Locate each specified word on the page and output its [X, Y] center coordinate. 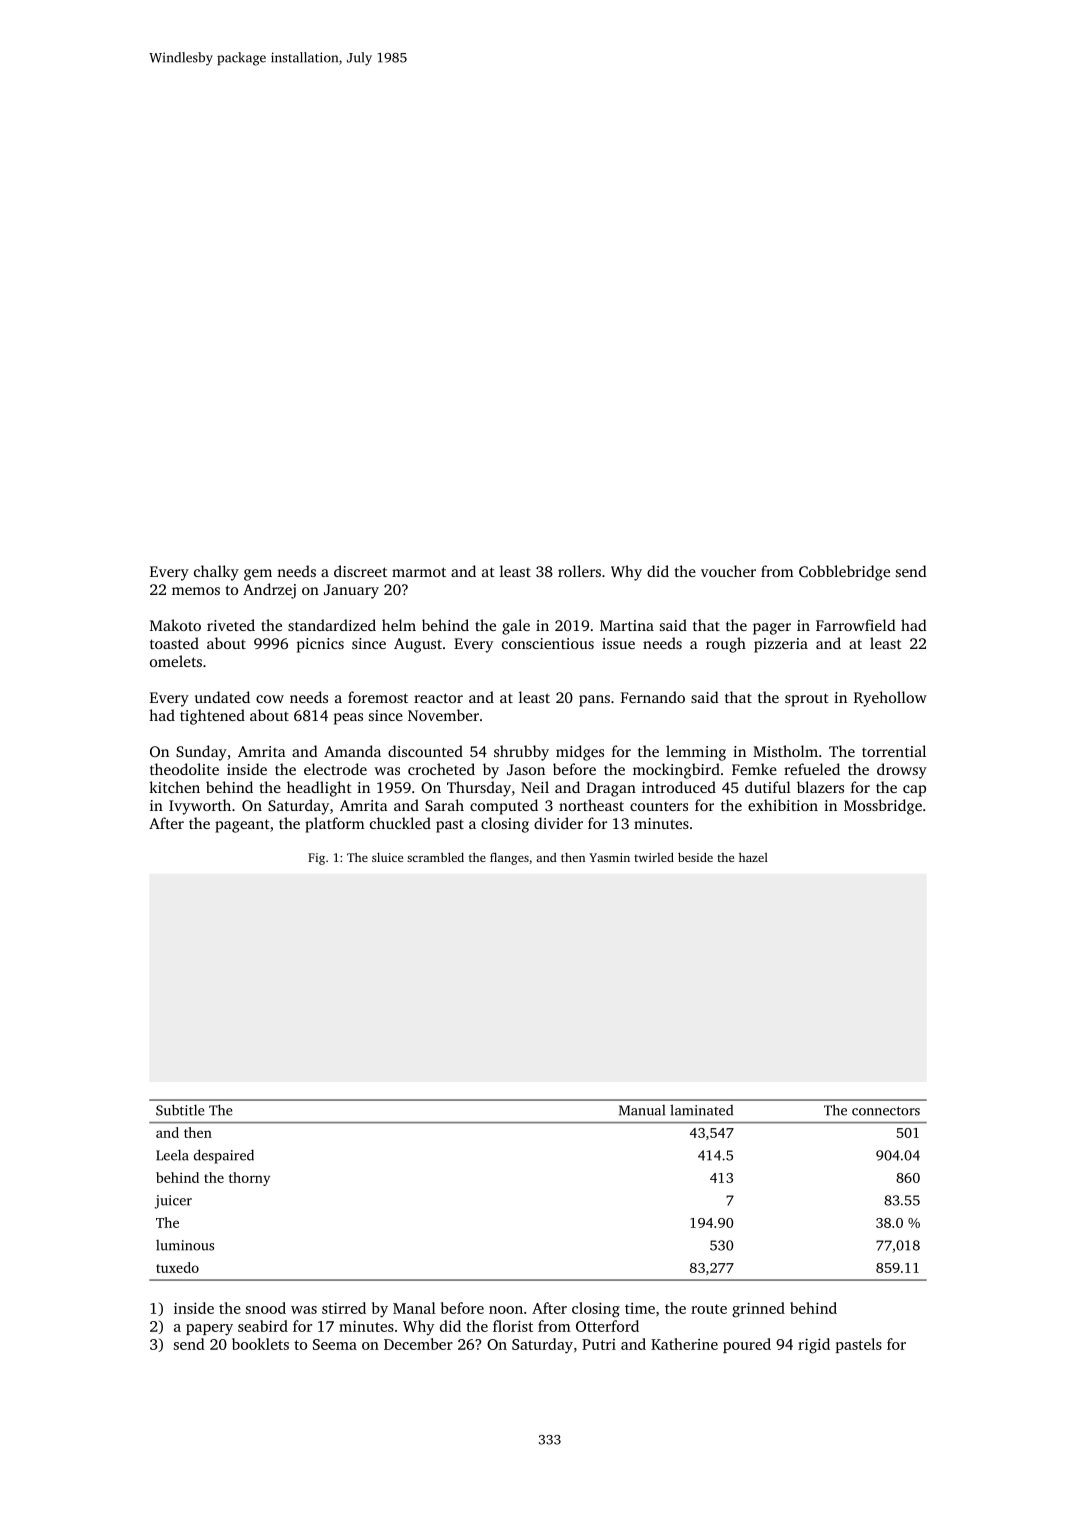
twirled [654, 857]
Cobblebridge [844, 573]
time [640, 1308]
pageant [242, 826]
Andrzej [269, 591]
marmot [419, 572]
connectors [886, 1111]
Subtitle [180, 1110]
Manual [642, 1110]
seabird [263, 1326]
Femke [754, 769]
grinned [758, 1310]
